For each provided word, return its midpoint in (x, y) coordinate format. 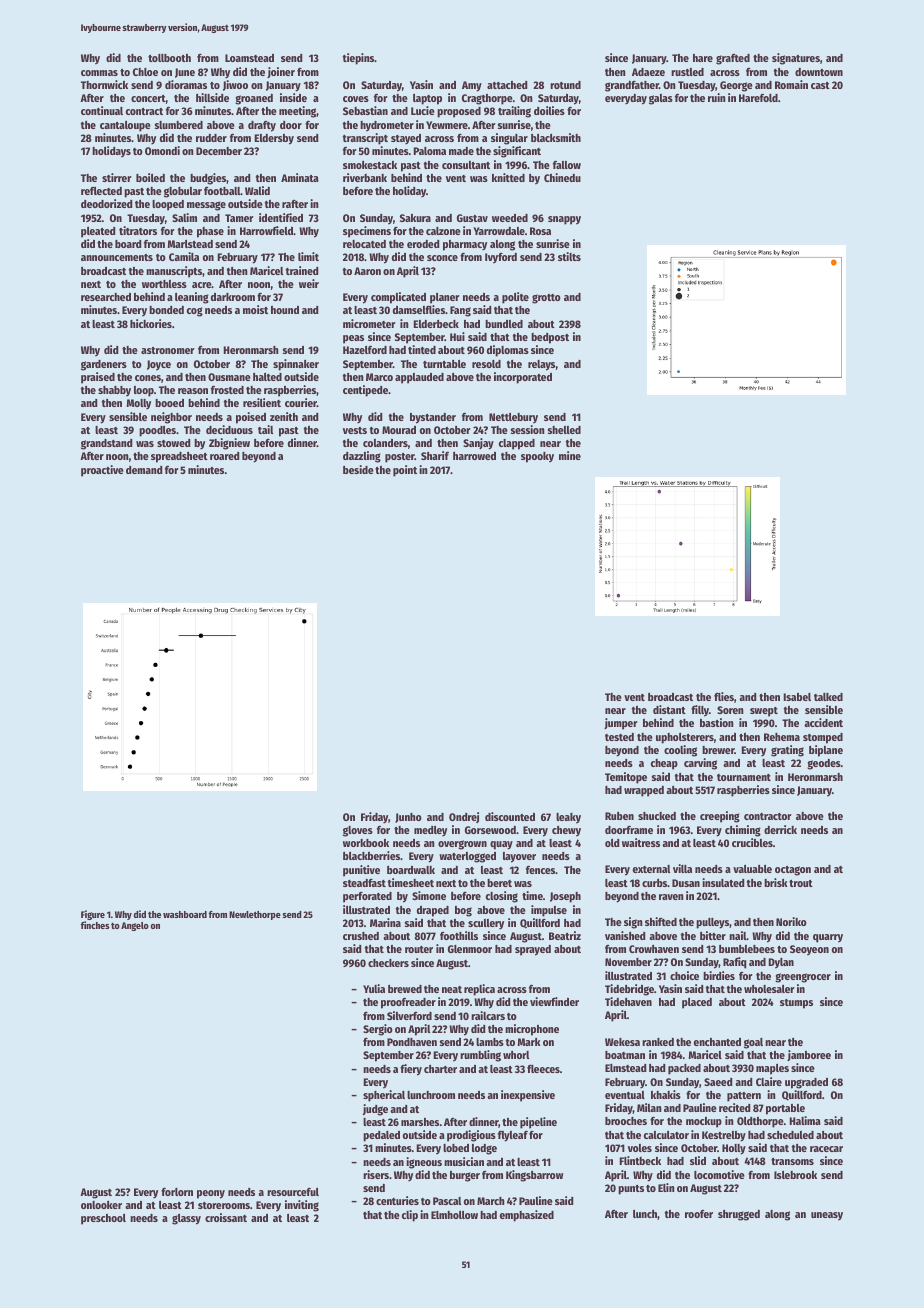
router (419, 949)
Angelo (135, 926)
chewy (566, 831)
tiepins (359, 59)
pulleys (712, 923)
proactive (102, 471)
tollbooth (169, 58)
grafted (733, 59)
